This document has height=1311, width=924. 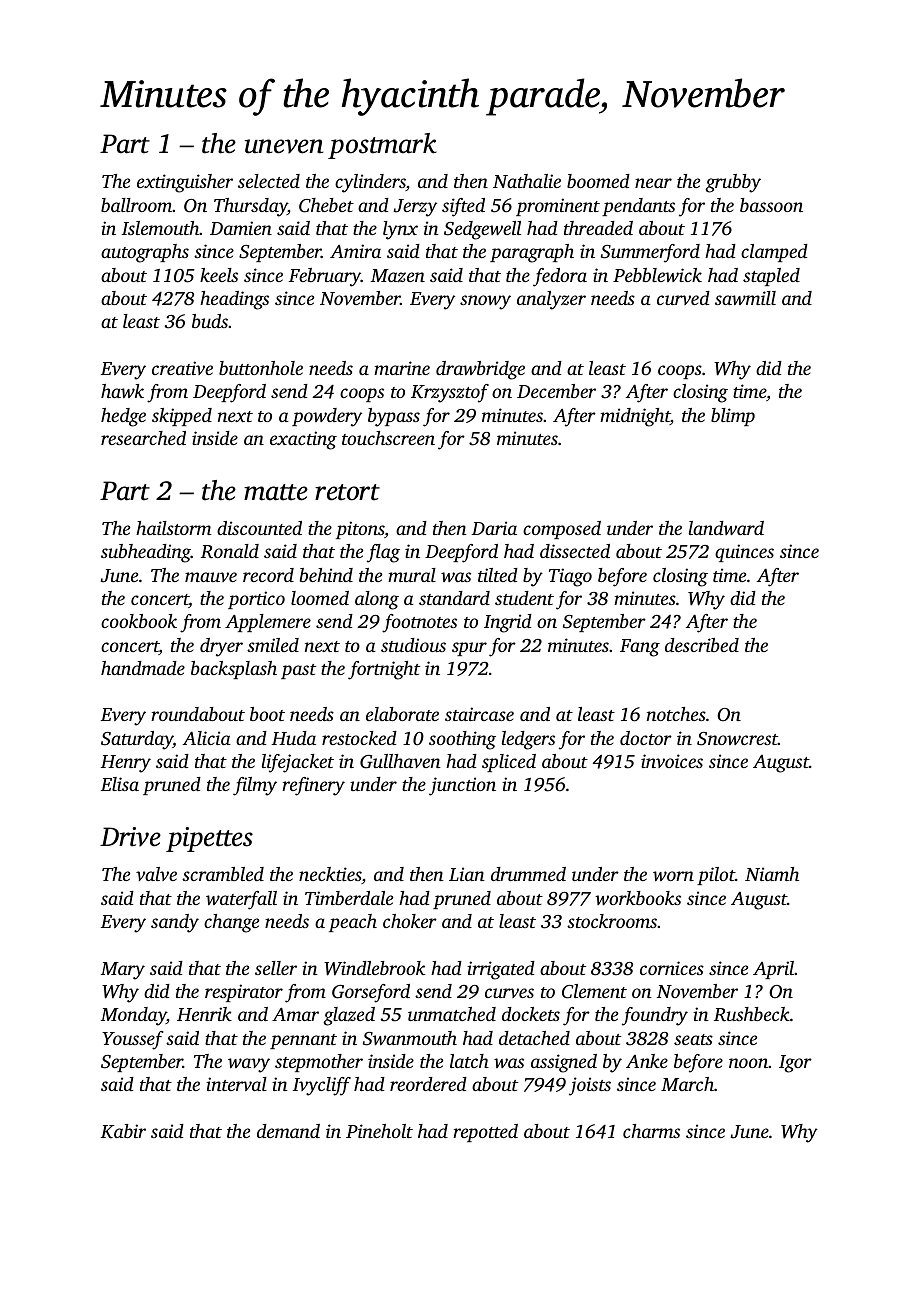 I want to click on Pineholt, so click(x=379, y=1131).
